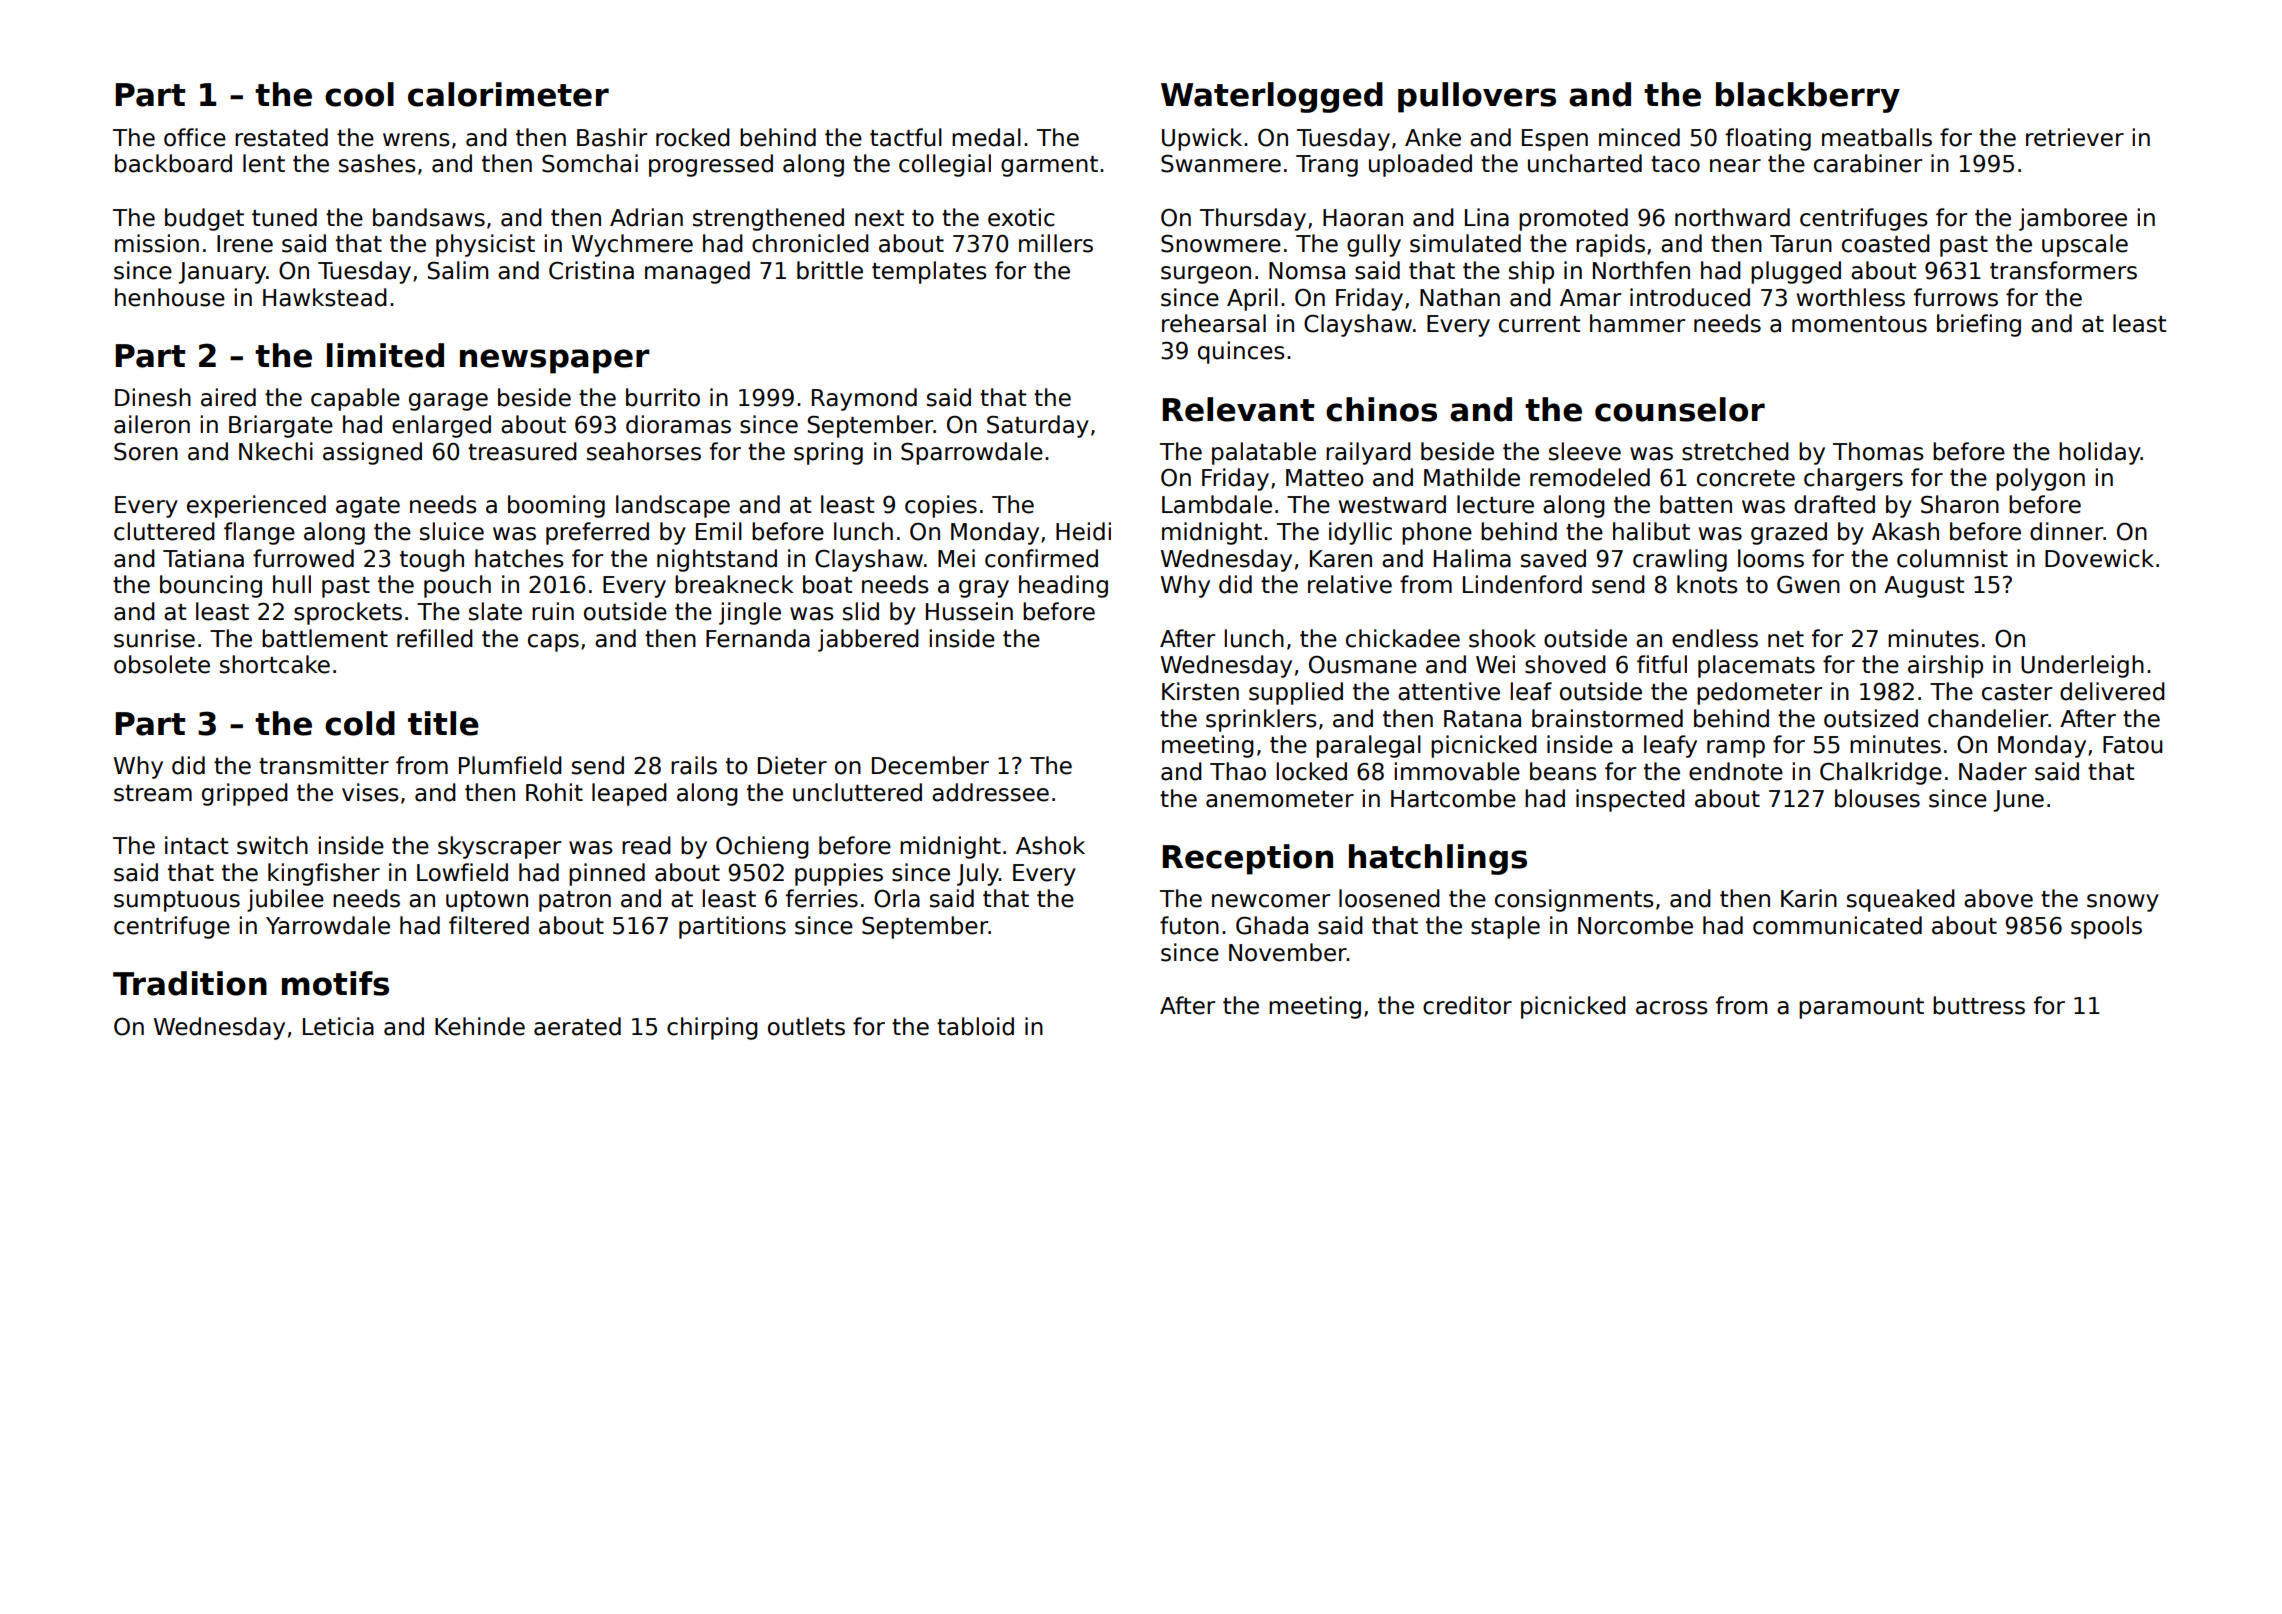 This screenshot has height=1614, width=2282. I want to click on creditor, so click(1467, 1005).
